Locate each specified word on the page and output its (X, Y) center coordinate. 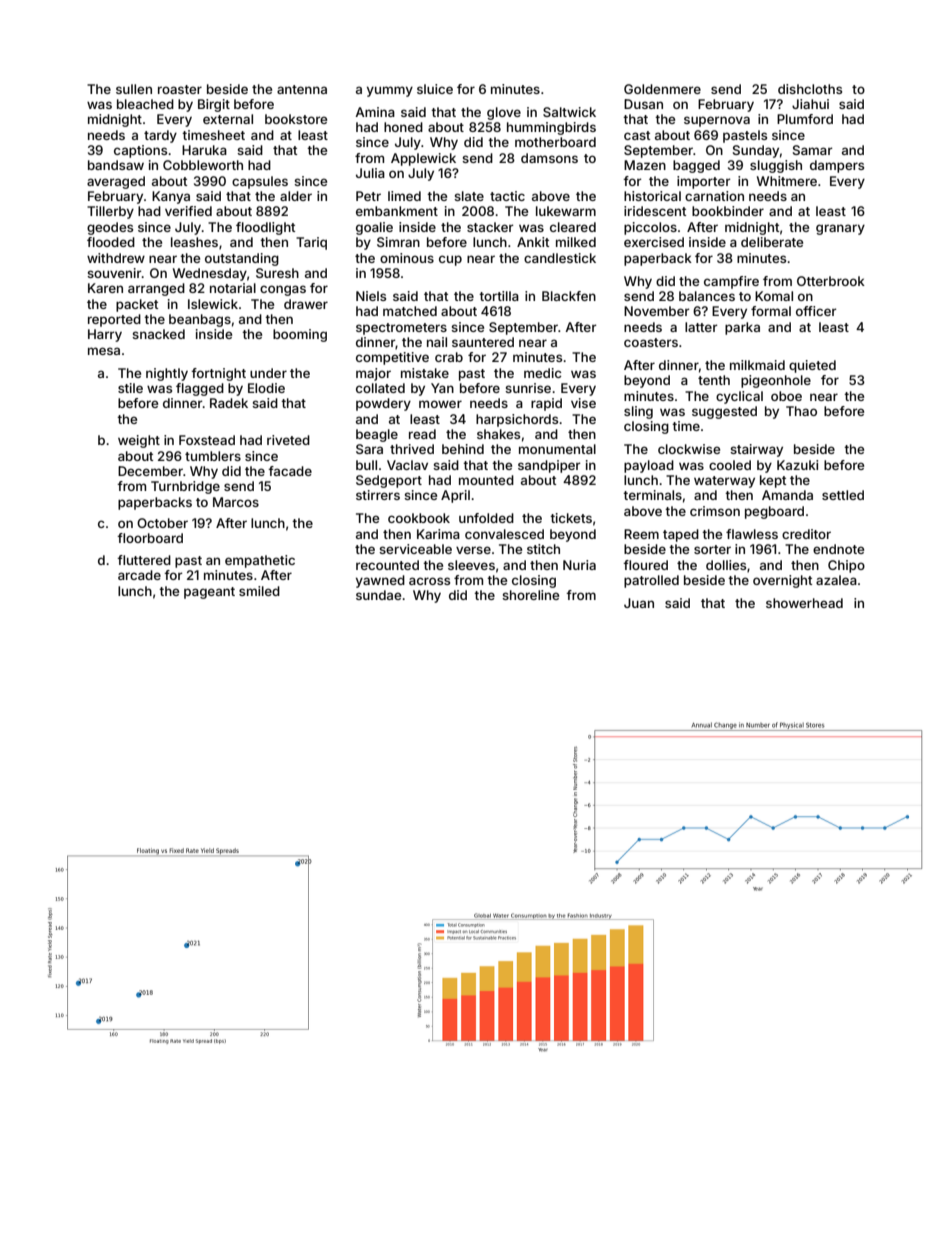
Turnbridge (185, 487)
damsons (549, 158)
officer (816, 311)
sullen (134, 89)
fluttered (144, 560)
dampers (837, 166)
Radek (229, 403)
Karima (438, 534)
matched (410, 311)
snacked (158, 334)
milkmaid (757, 365)
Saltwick (569, 112)
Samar (813, 150)
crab (449, 357)
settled (843, 495)
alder (296, 196)
